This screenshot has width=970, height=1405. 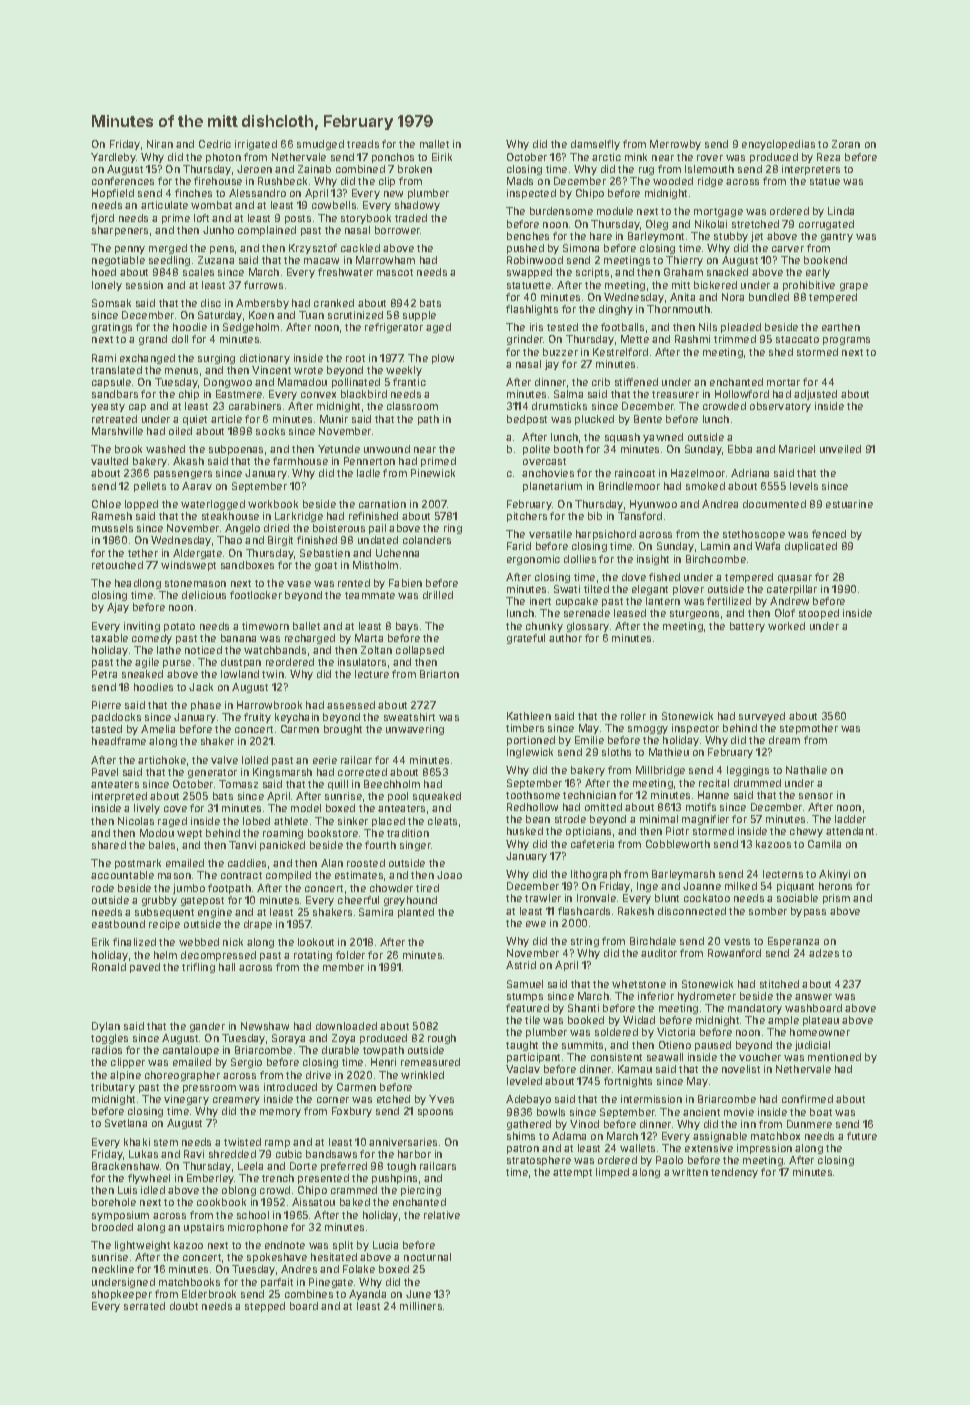 I want to click on Hollowford, so click(x=742, y=394).
